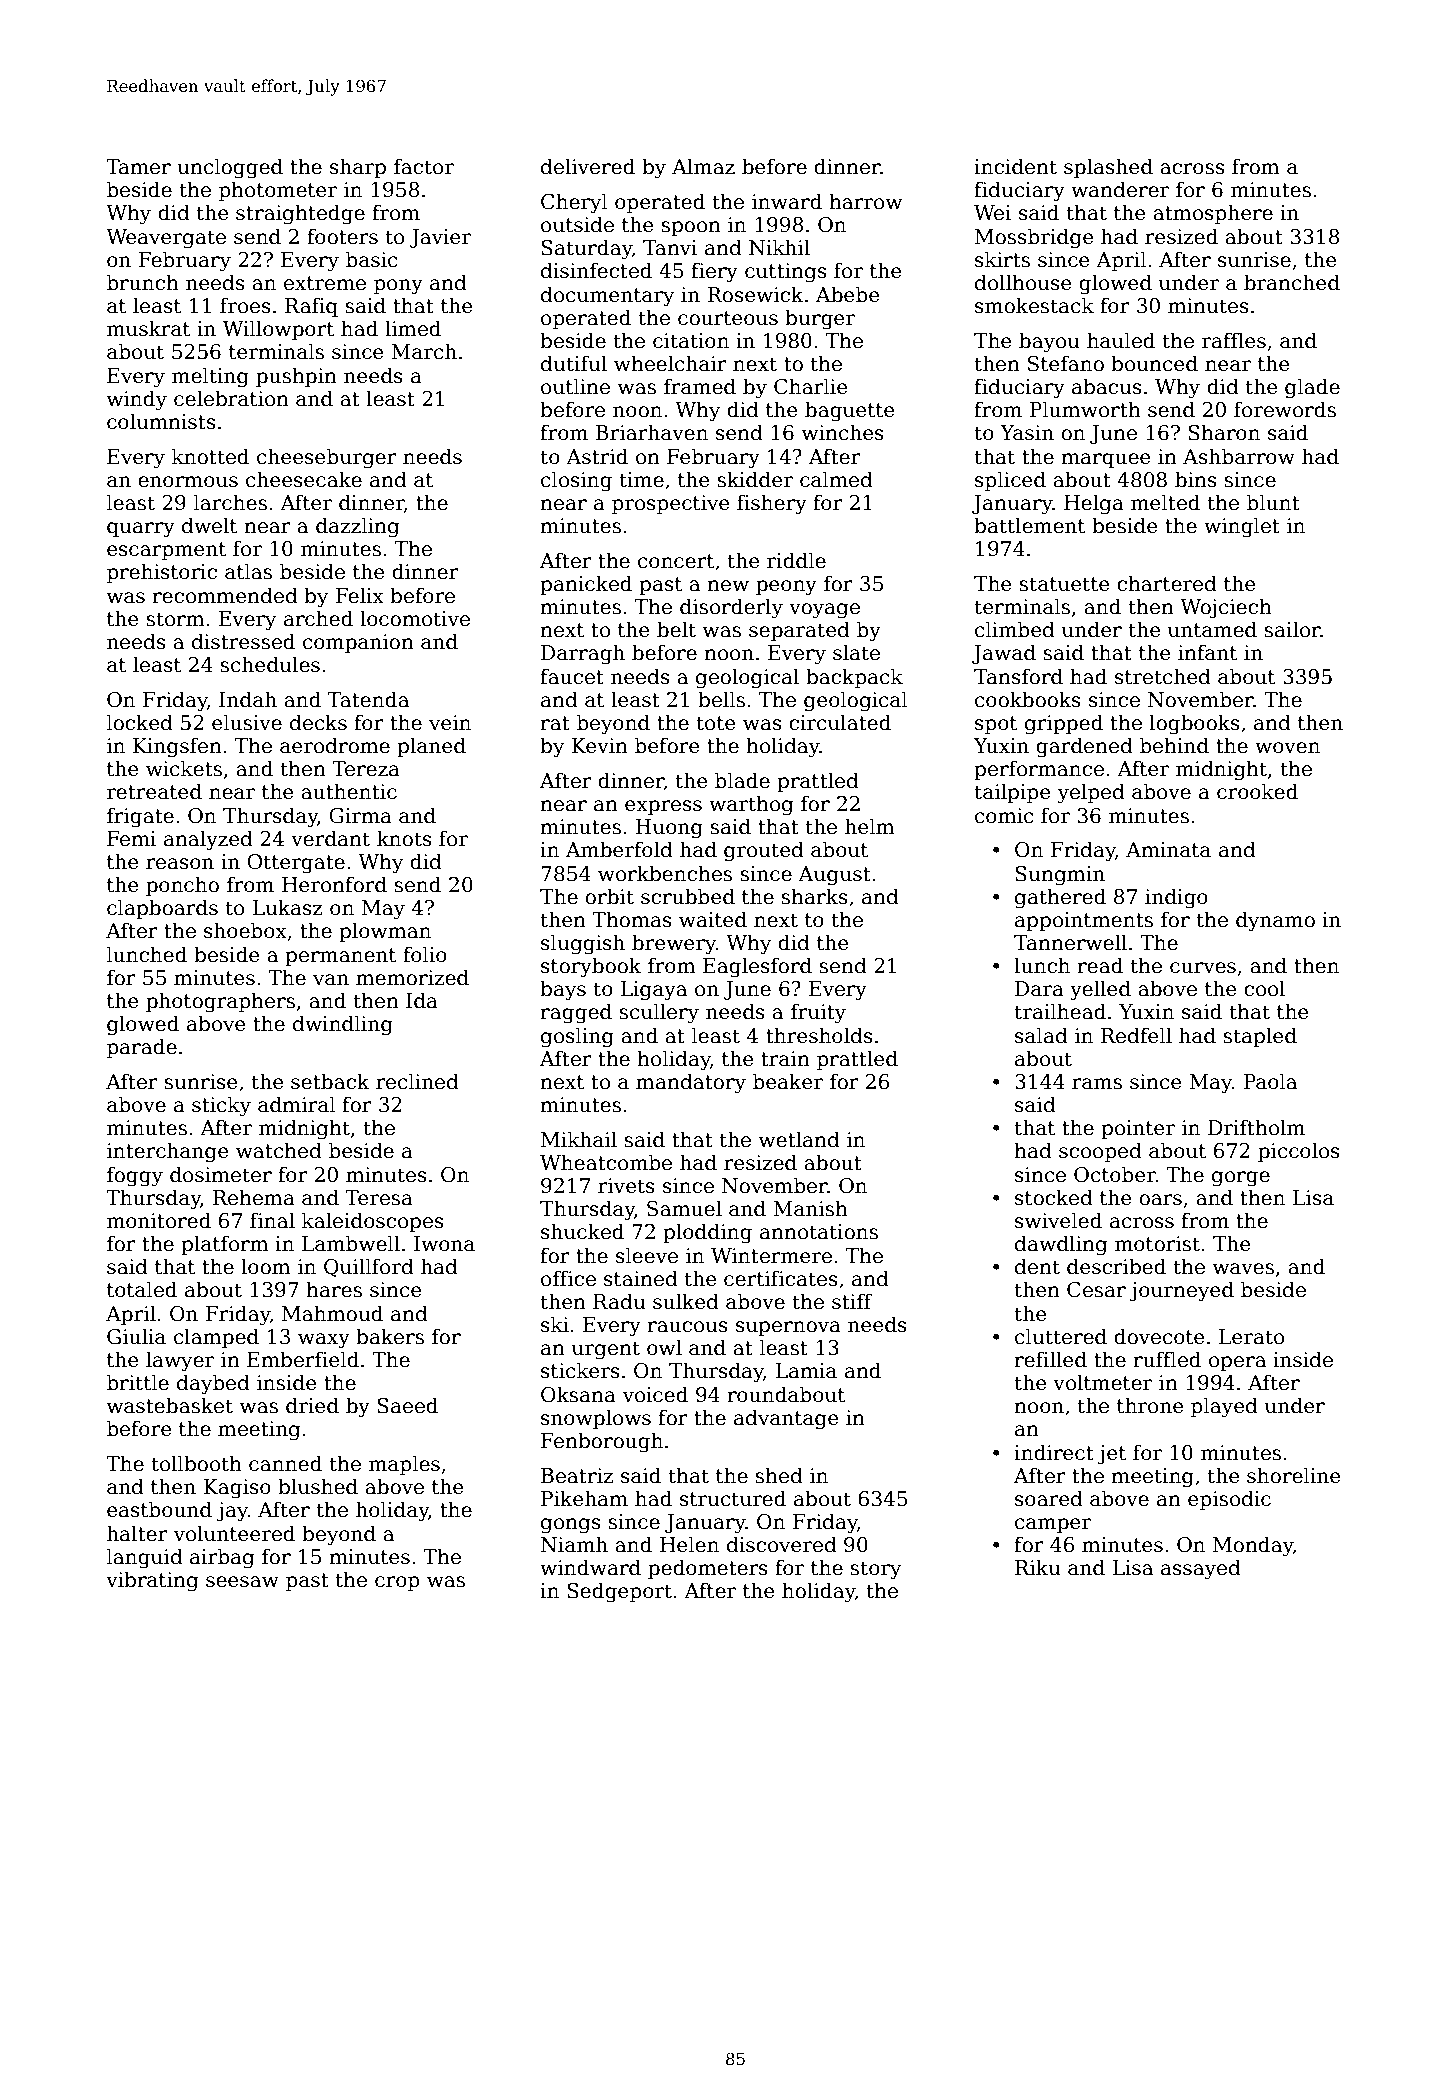  What do you see at coordinates (721, 699) in the image?
I see `bells` at bounding box center [721, 699].
